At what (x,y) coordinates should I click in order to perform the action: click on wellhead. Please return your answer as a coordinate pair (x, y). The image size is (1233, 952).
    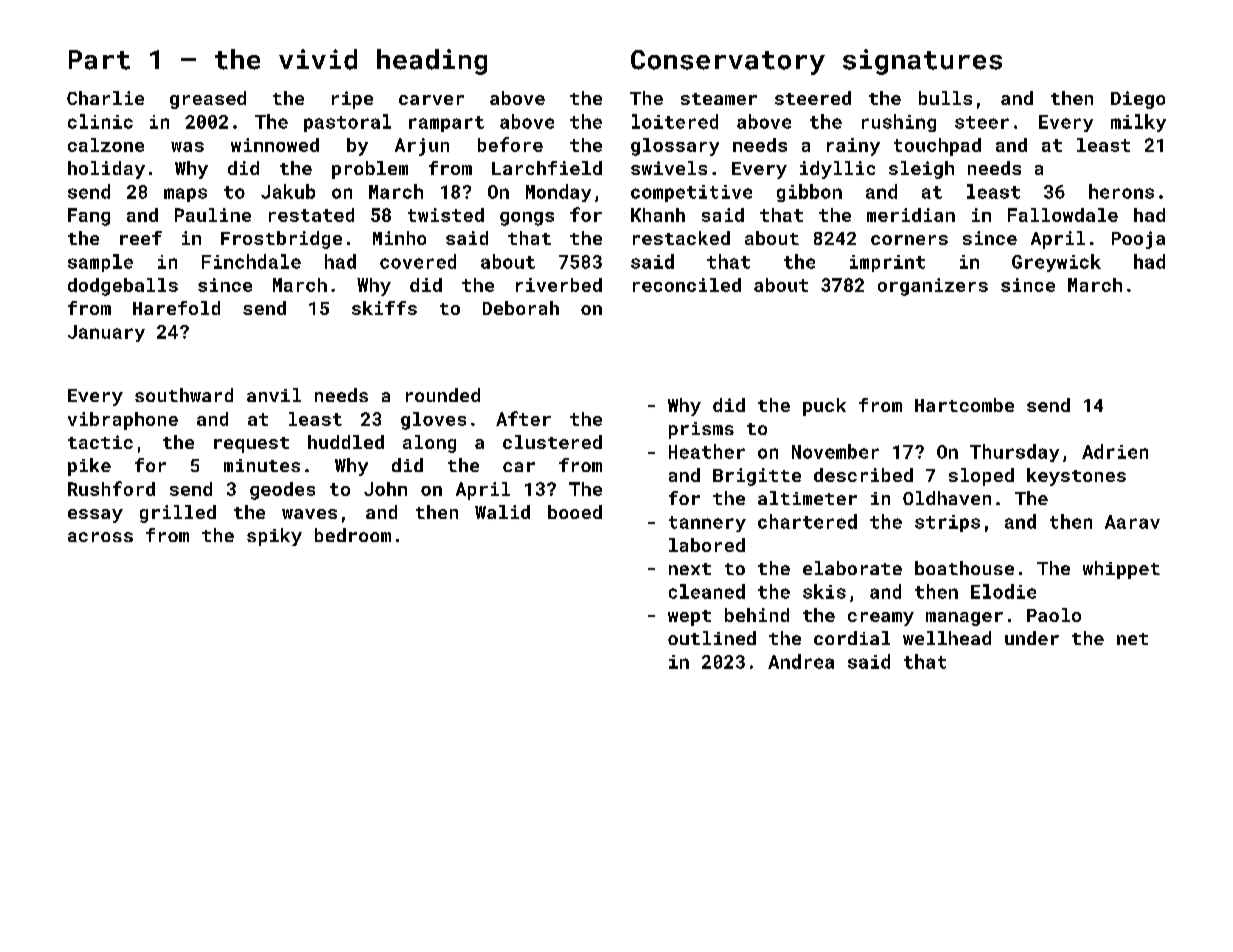
    Looking at the image, I should click on (947, 638).
